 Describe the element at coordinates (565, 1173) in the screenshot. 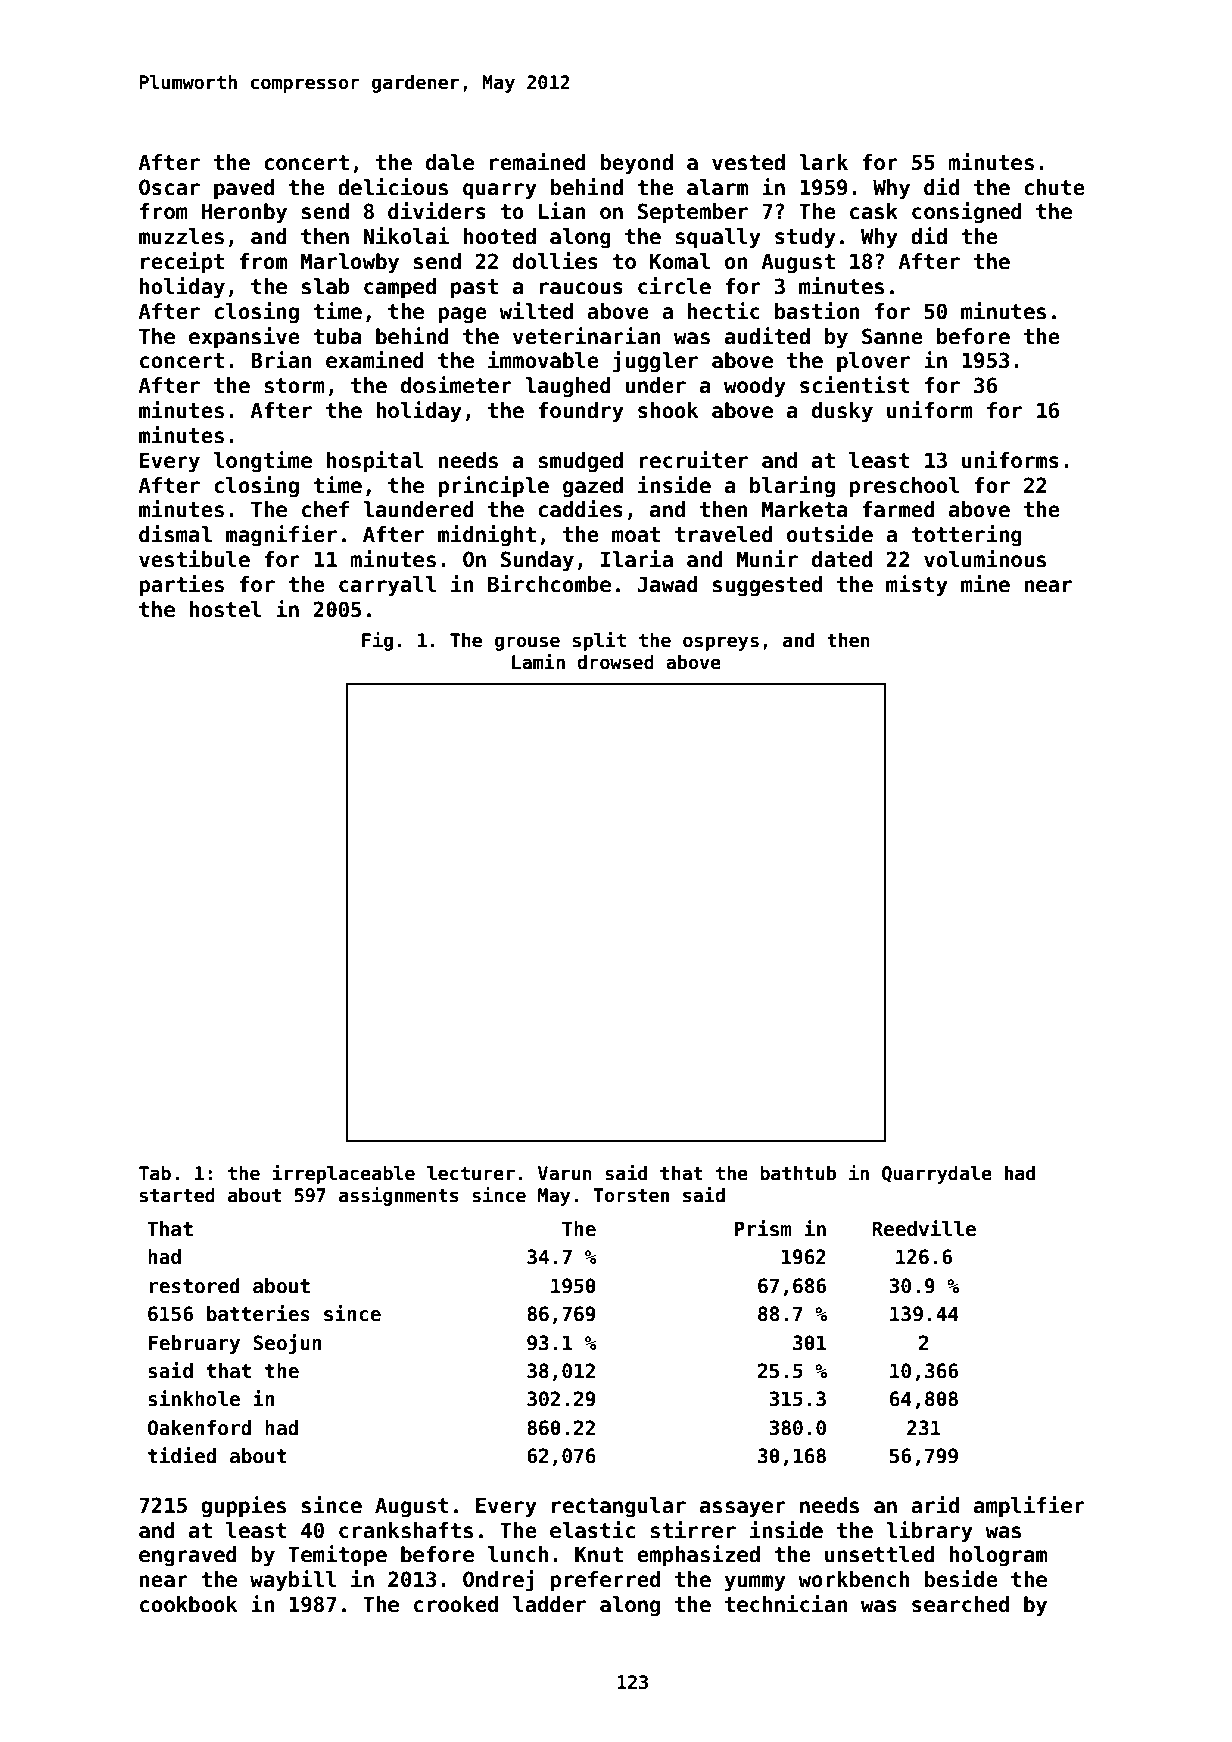

I see `Varun` at that location.
